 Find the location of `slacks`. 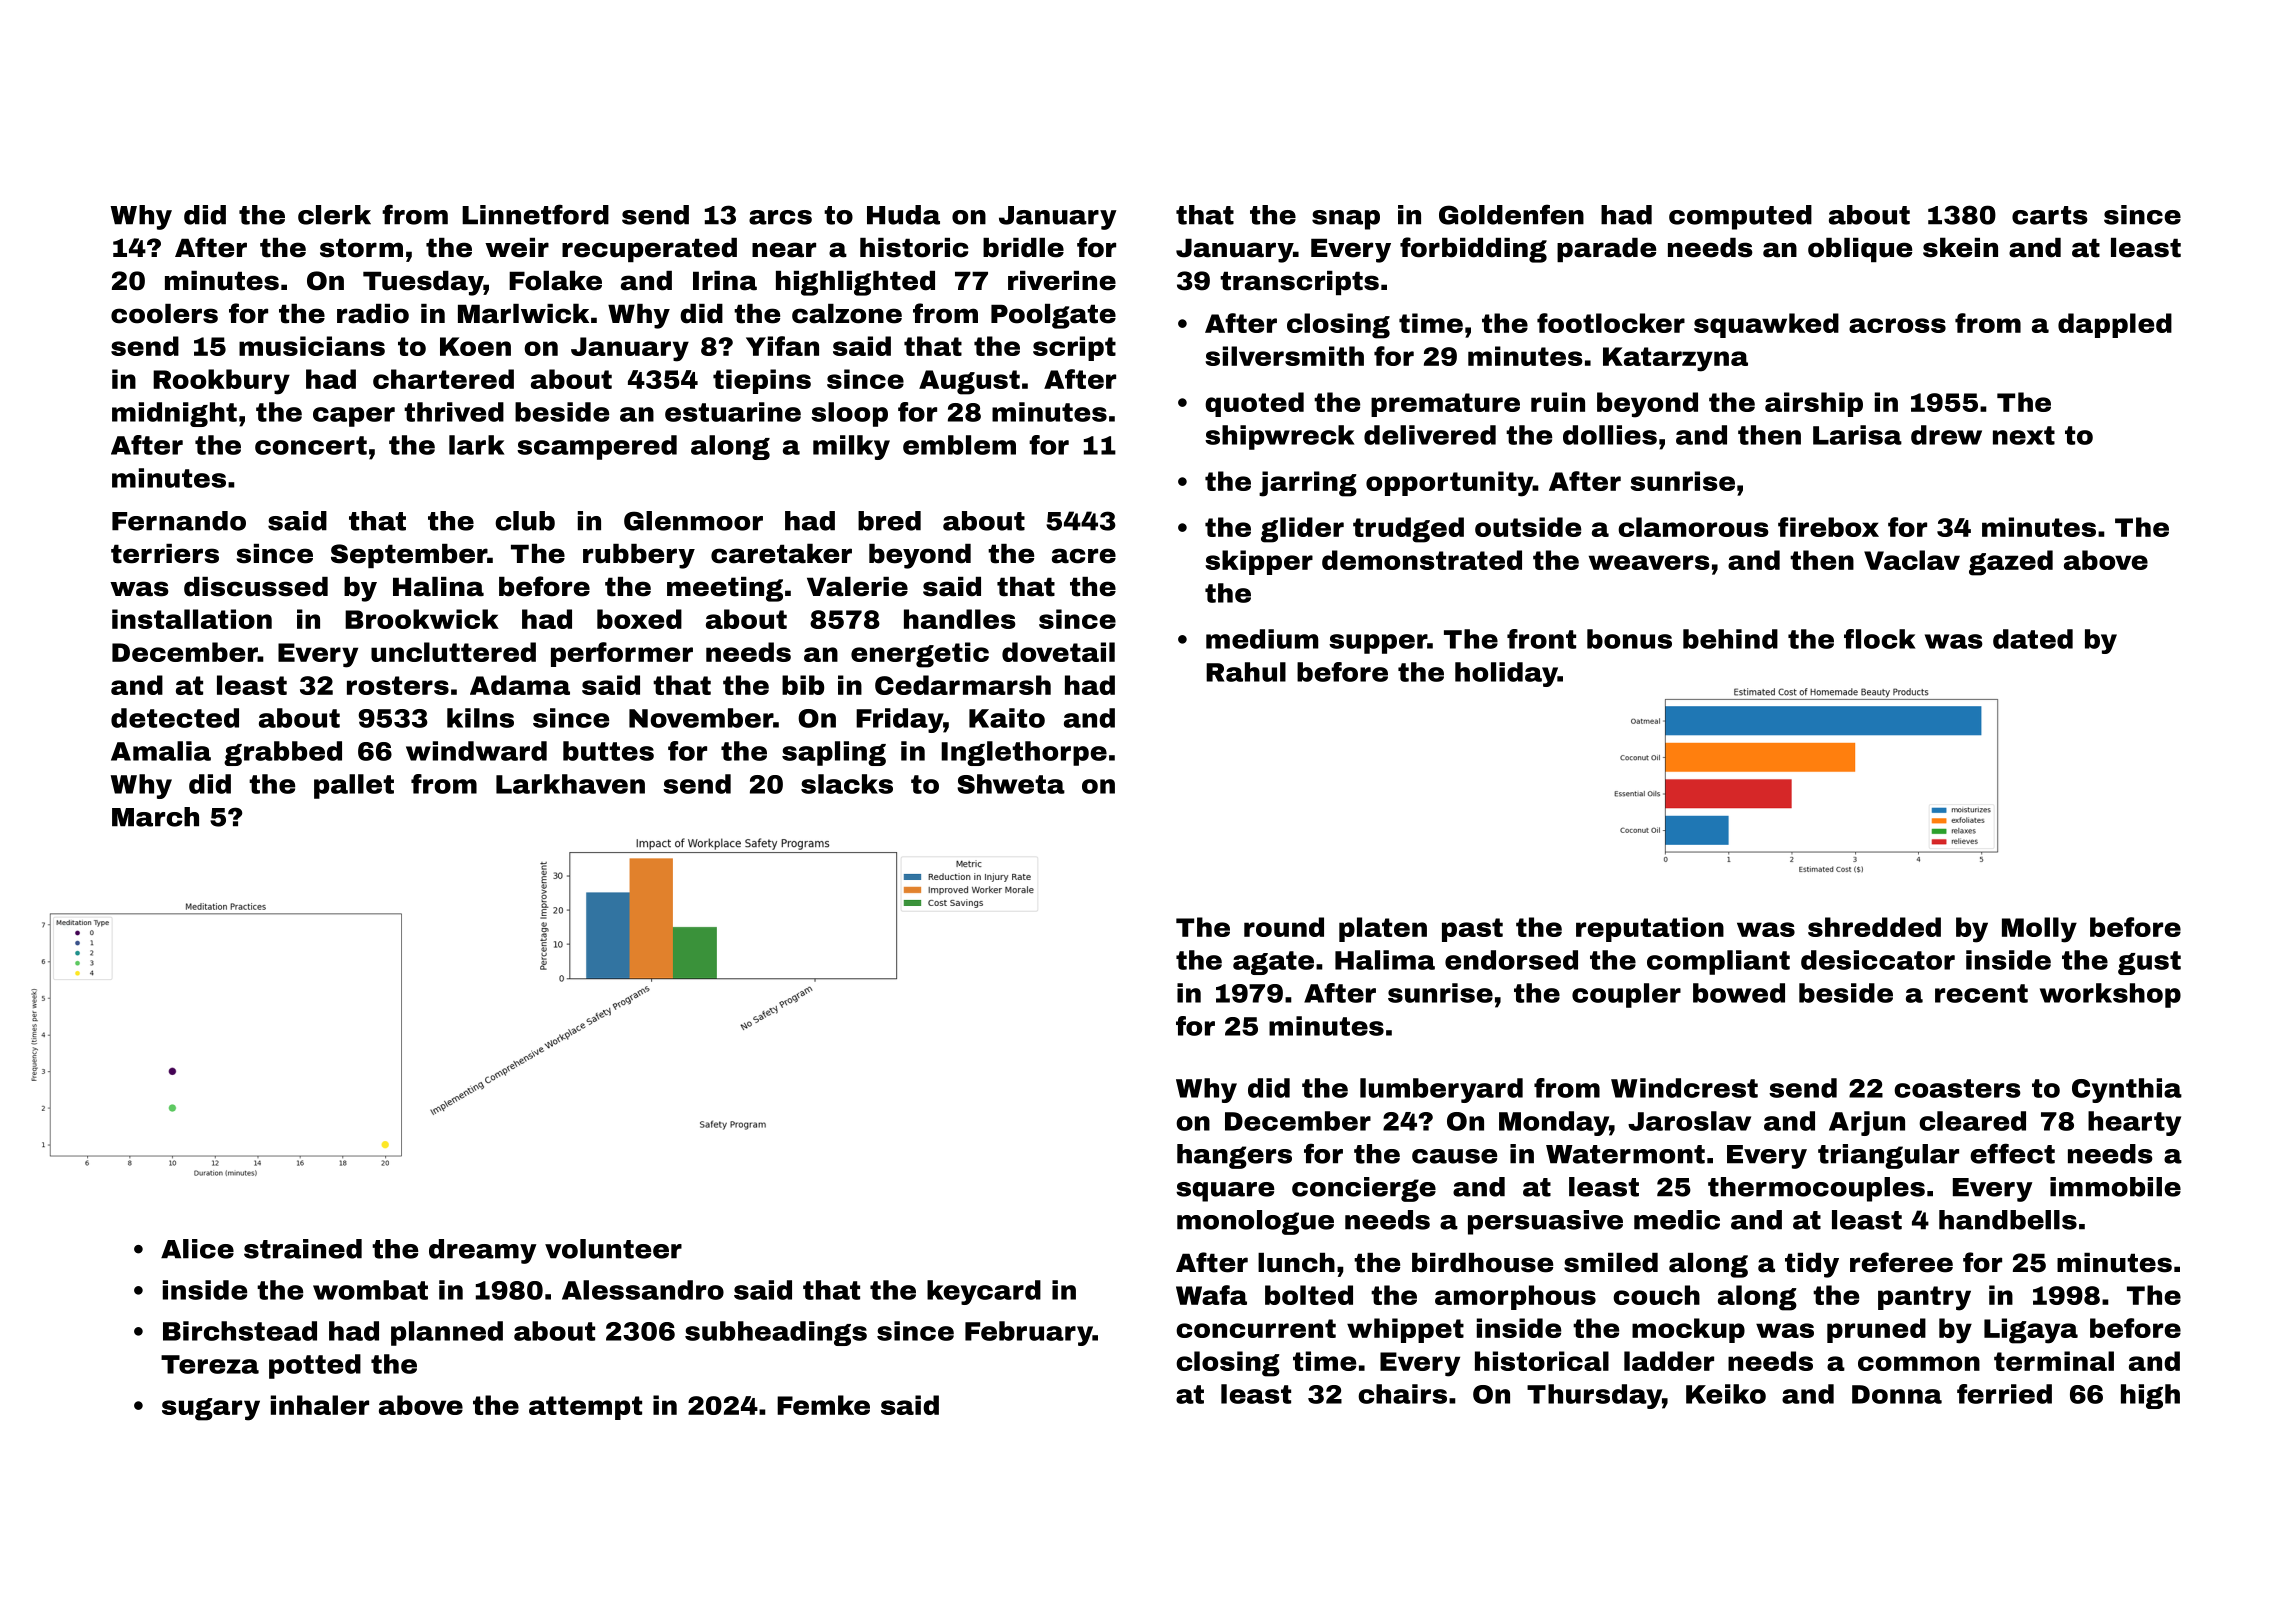

slacks is located at coordinates (847, 784).
